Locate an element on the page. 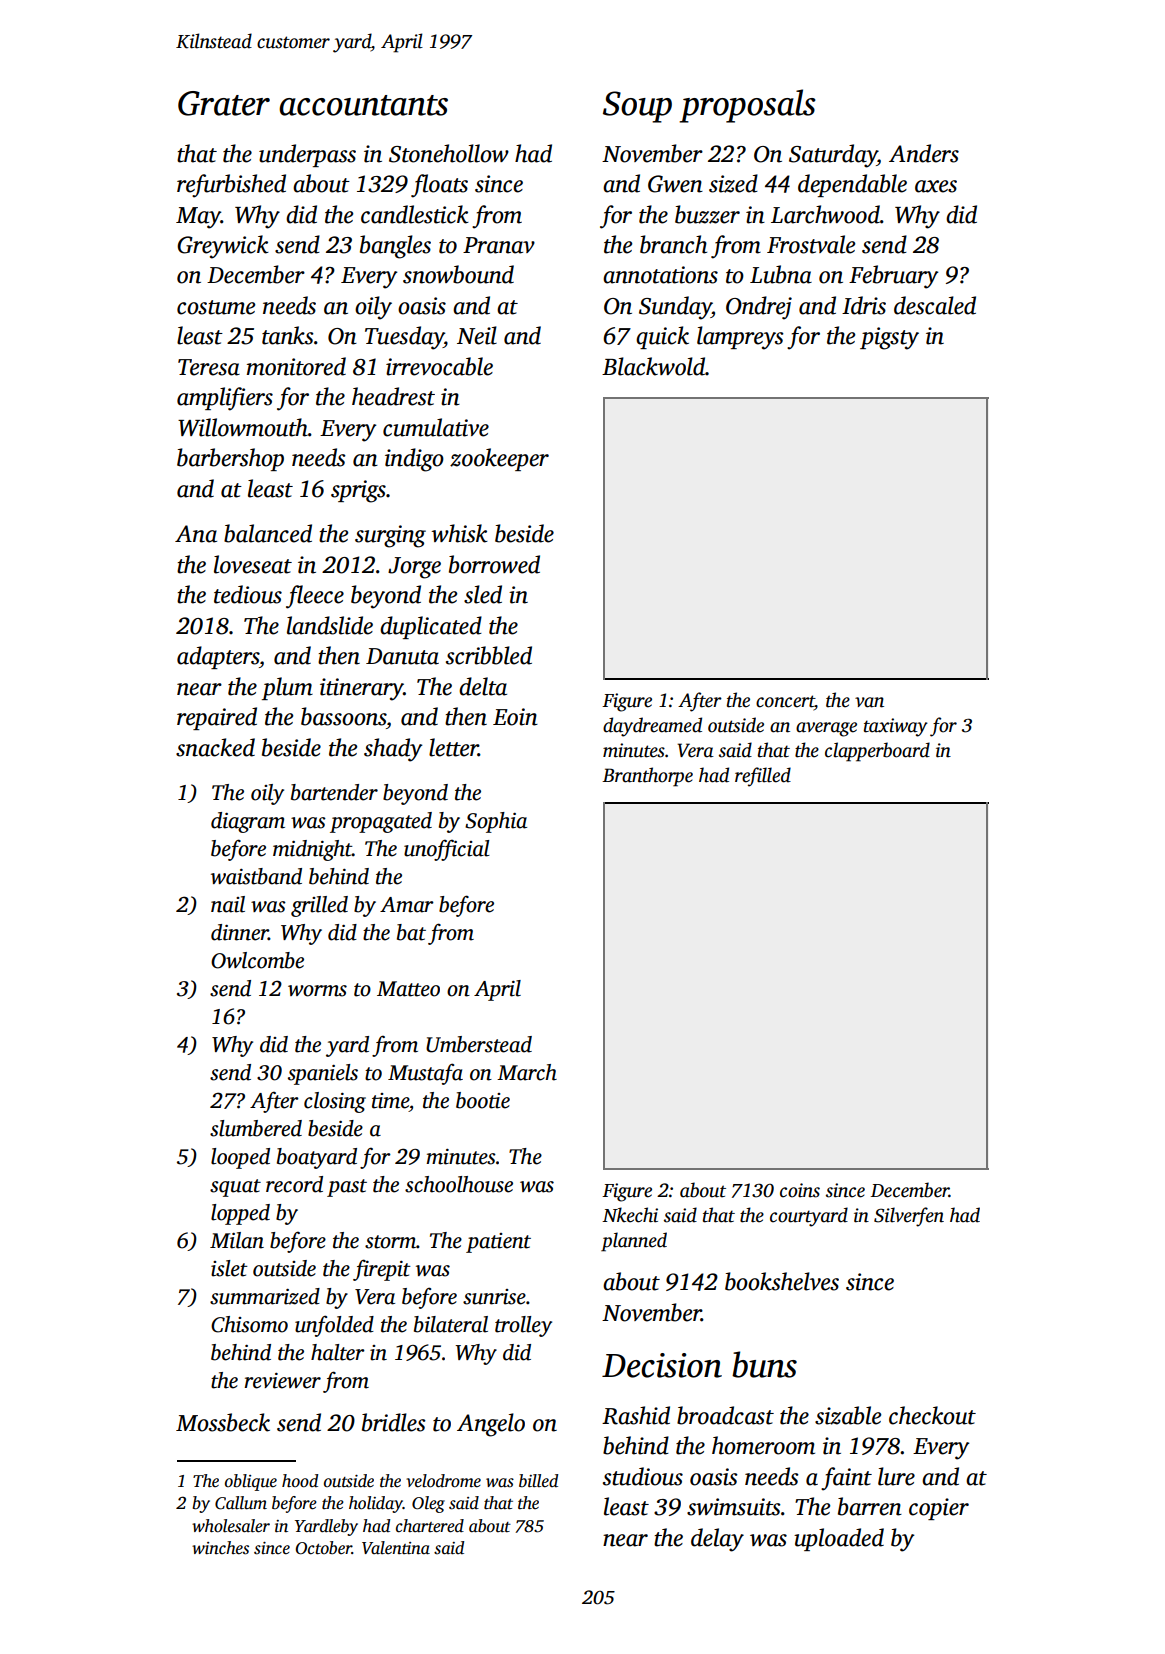 Image resolution: width=1165 pixels, height=1654 pixels. Silverfen is located at coordinates (909, 1217).
